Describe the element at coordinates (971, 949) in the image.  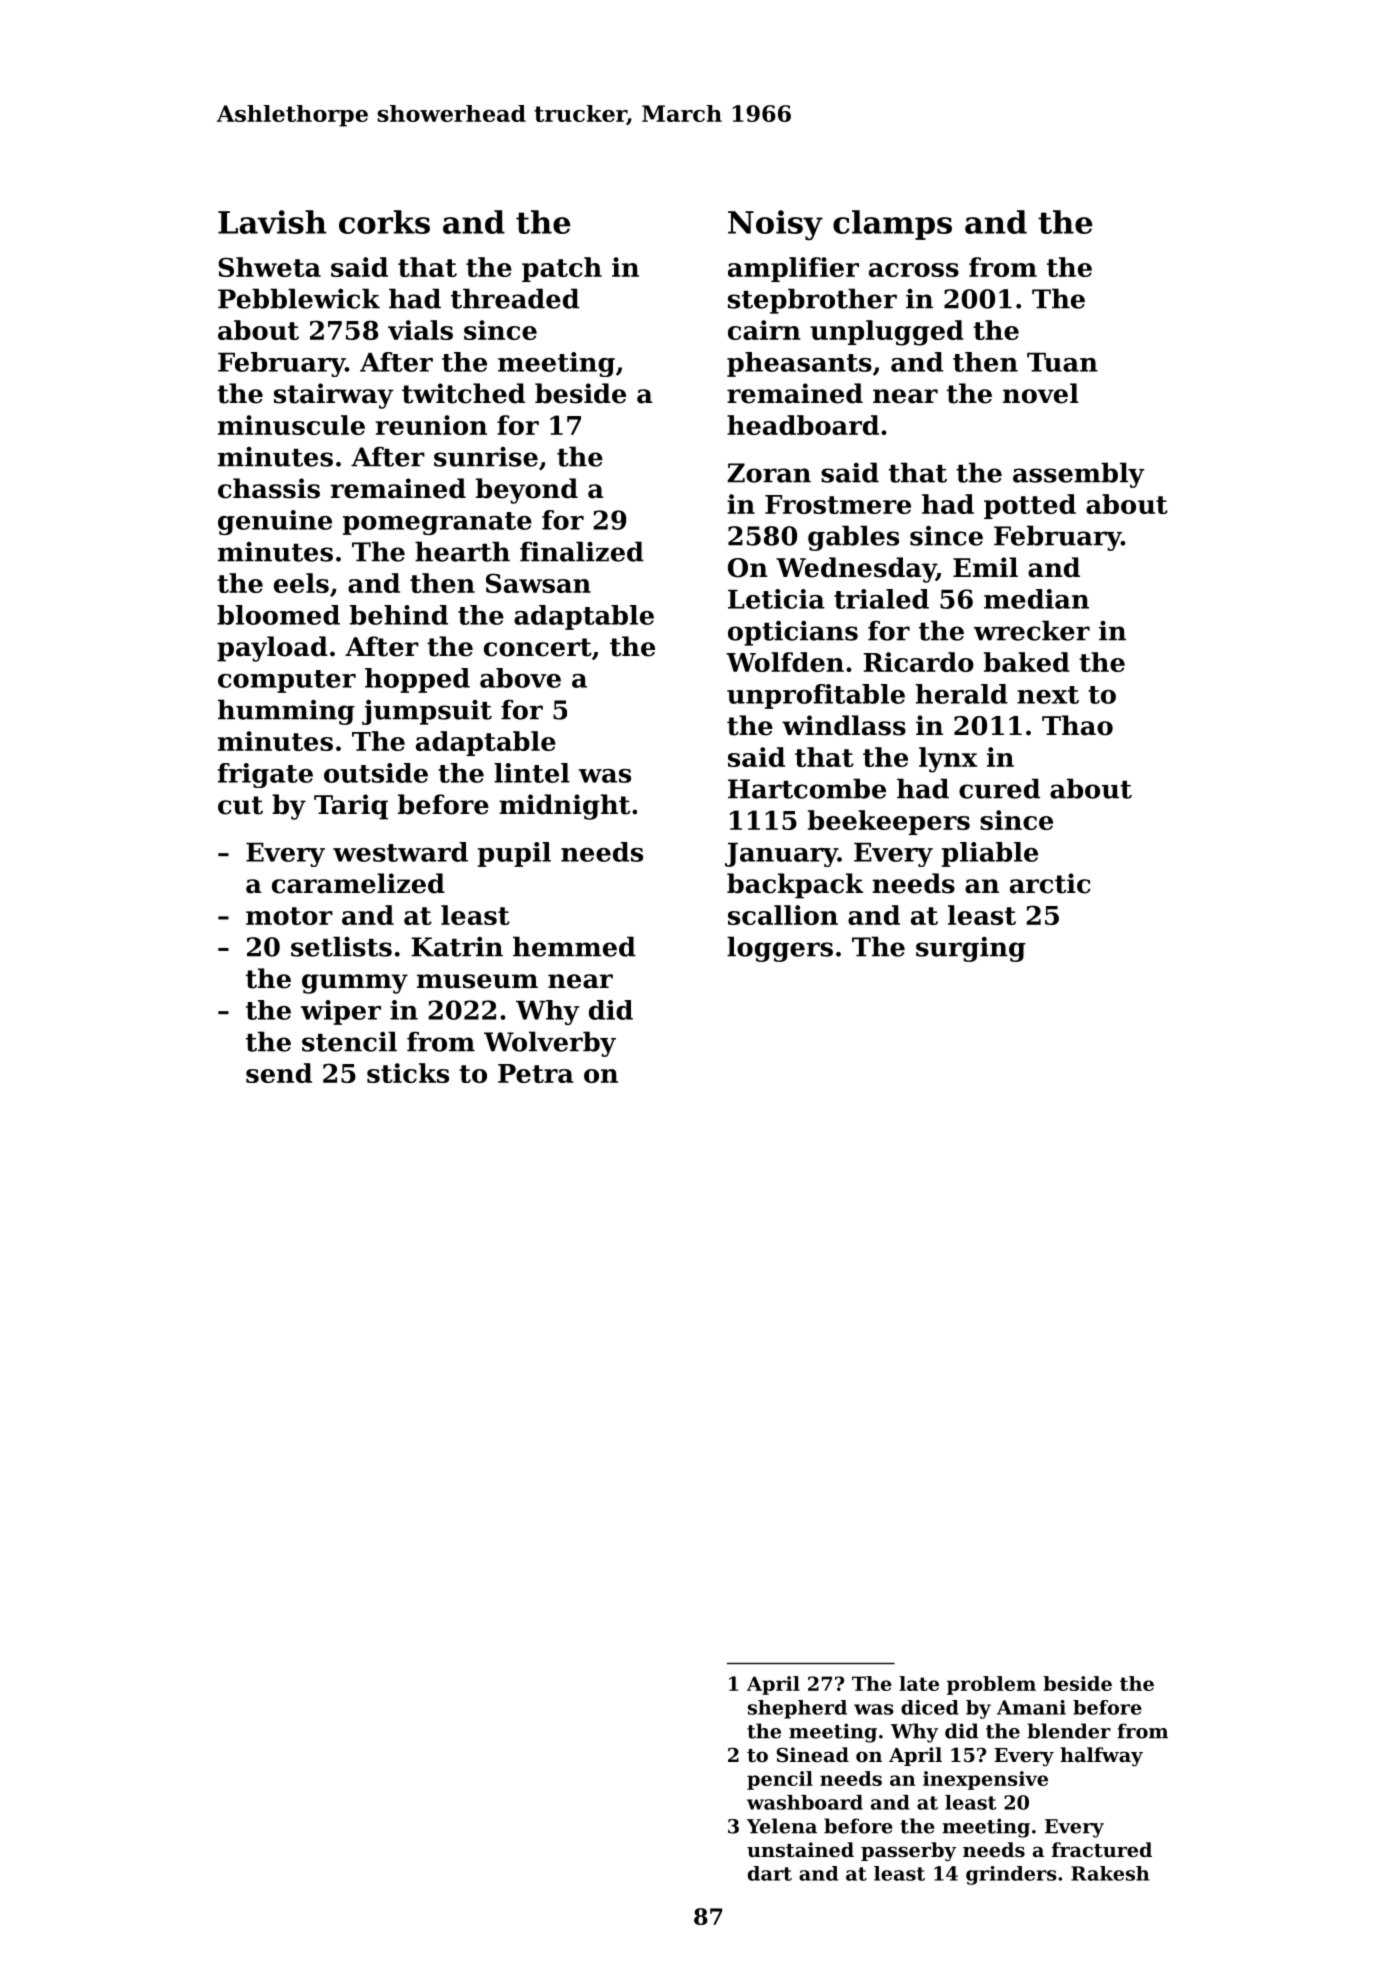
I see `surging` at that location.
